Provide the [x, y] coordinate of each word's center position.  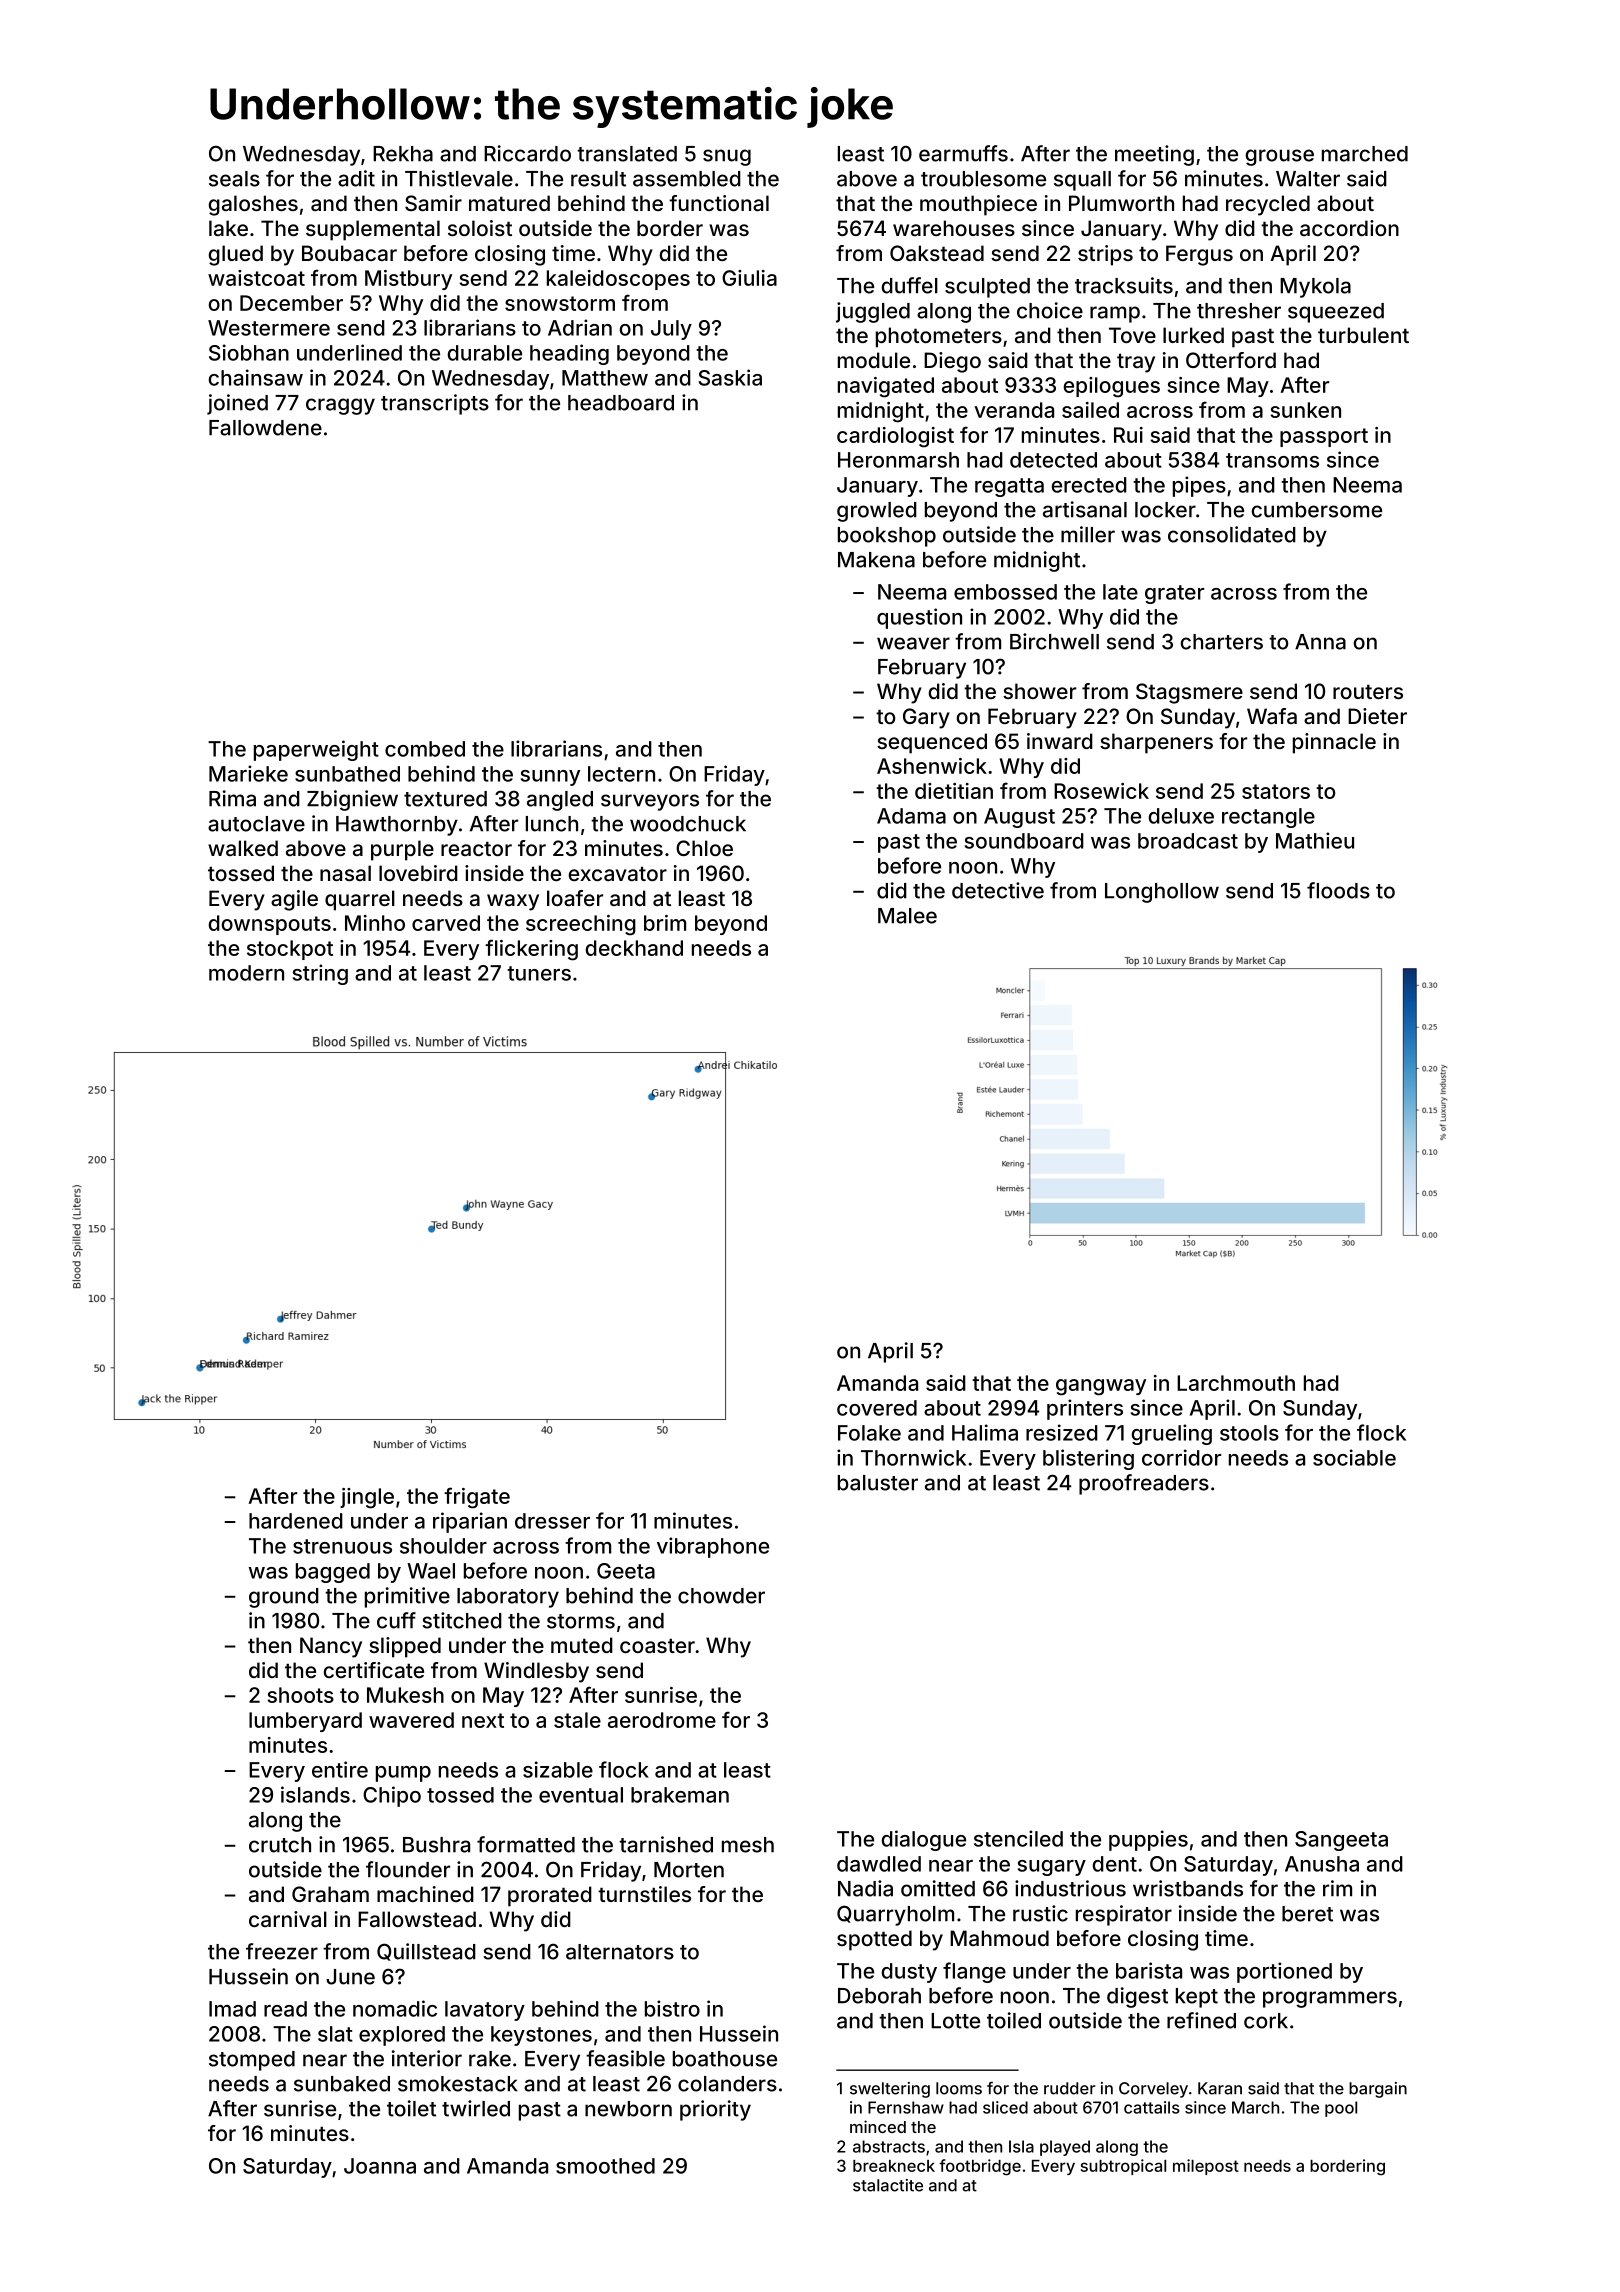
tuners [539, 973]
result [598, 179]
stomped [252, 2061]
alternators [620, 1952]
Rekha [403, 154]
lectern [621, 774]
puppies [1148, 1840]
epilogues [1112, 387]
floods [1338, 890]
